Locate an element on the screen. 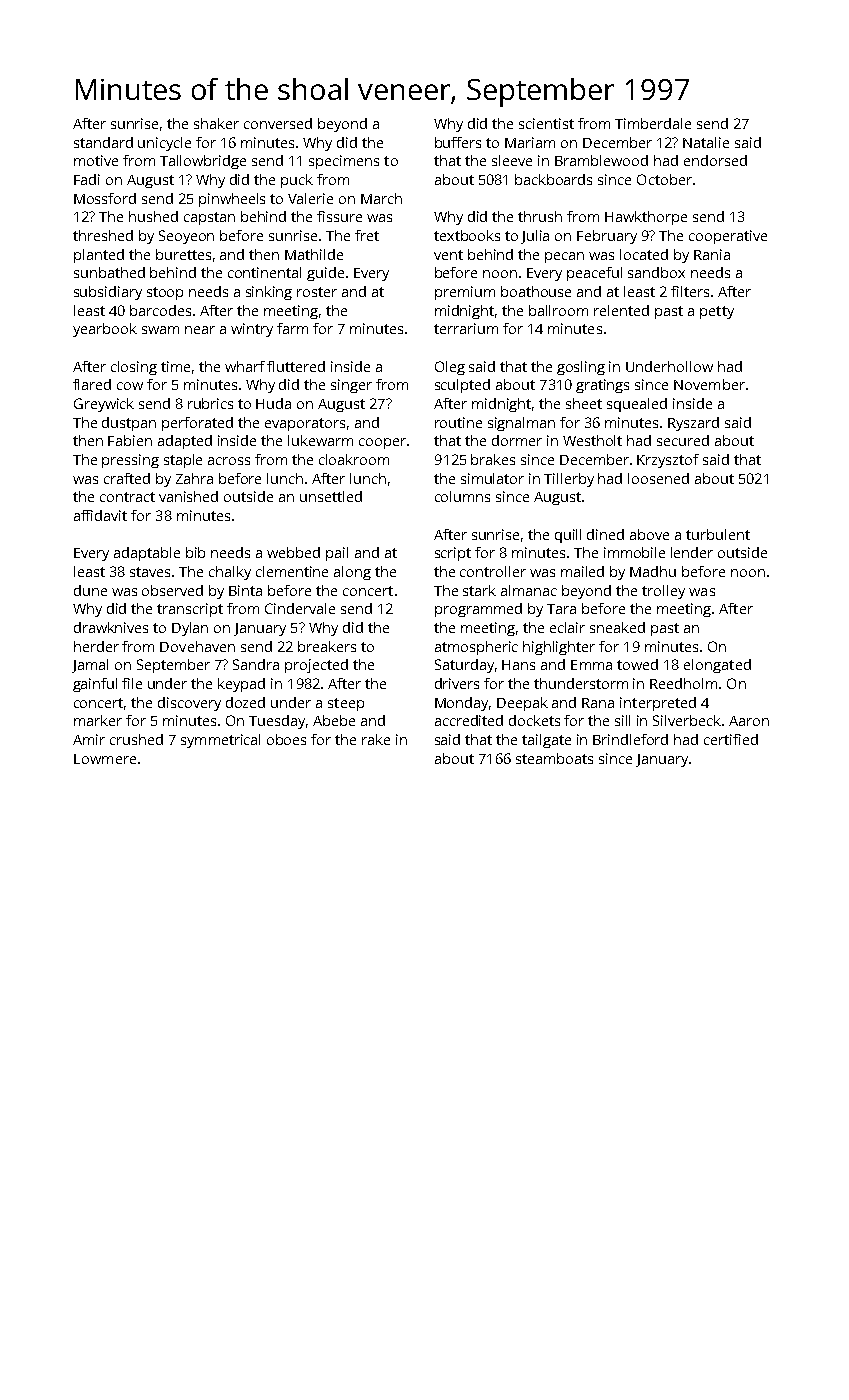 Image resolution: width=849 pixels, height=1400 pixels. pinwheels is located at coordinates (232, 200).
